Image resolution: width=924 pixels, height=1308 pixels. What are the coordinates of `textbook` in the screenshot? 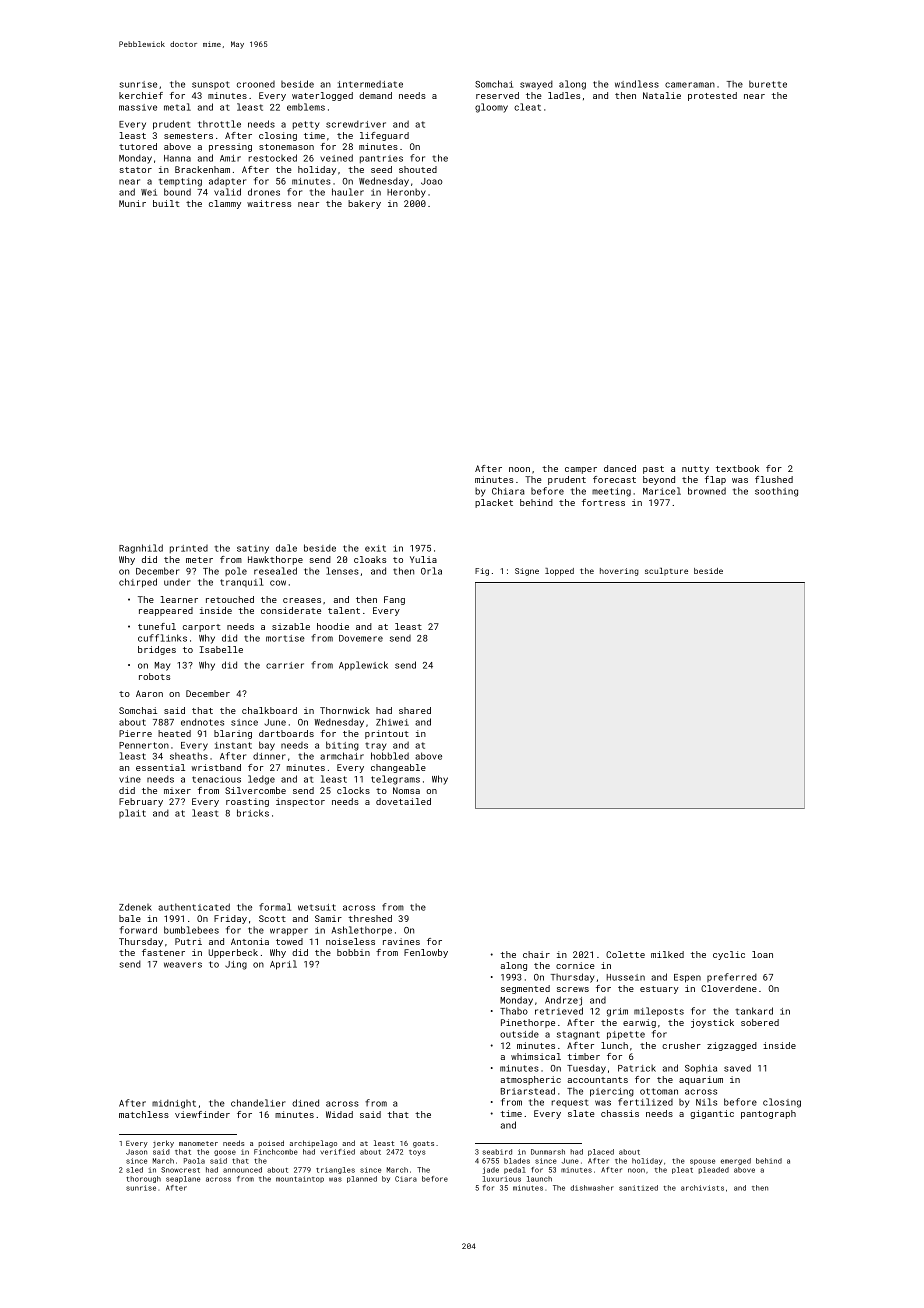 It's located at (737, 468).
